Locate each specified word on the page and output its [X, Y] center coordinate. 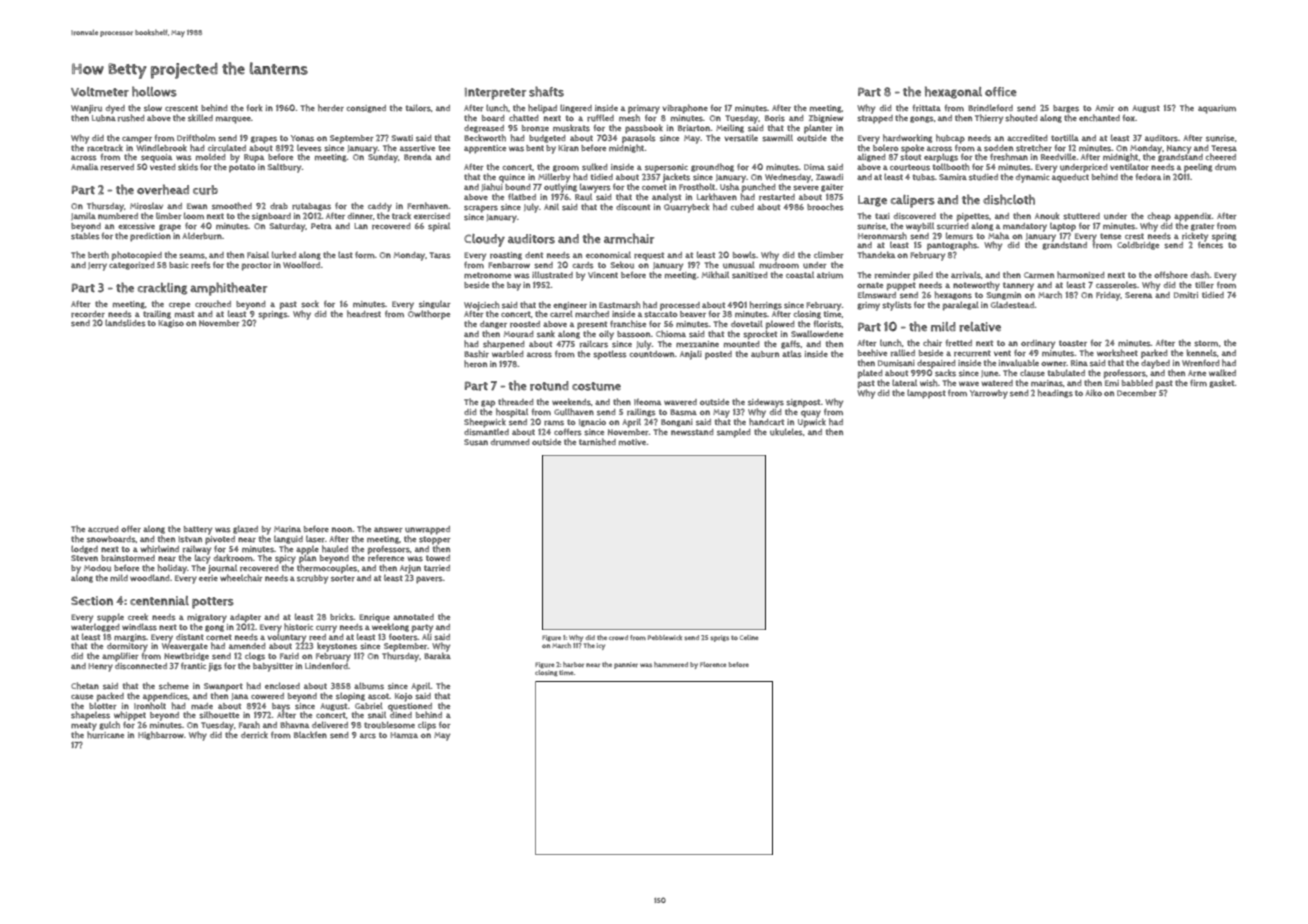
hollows [154, 91]
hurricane [105, 735]
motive [632, 442]
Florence [713, 664]
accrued [103, 529]
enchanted [1099, 118]
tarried [437, 568]
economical [608, 254]
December [1137, 393]
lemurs [959, 236]
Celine [749, 637]
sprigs [719, 638]
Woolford [301, 265]
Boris [775, 118]
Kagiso [171, 324]
